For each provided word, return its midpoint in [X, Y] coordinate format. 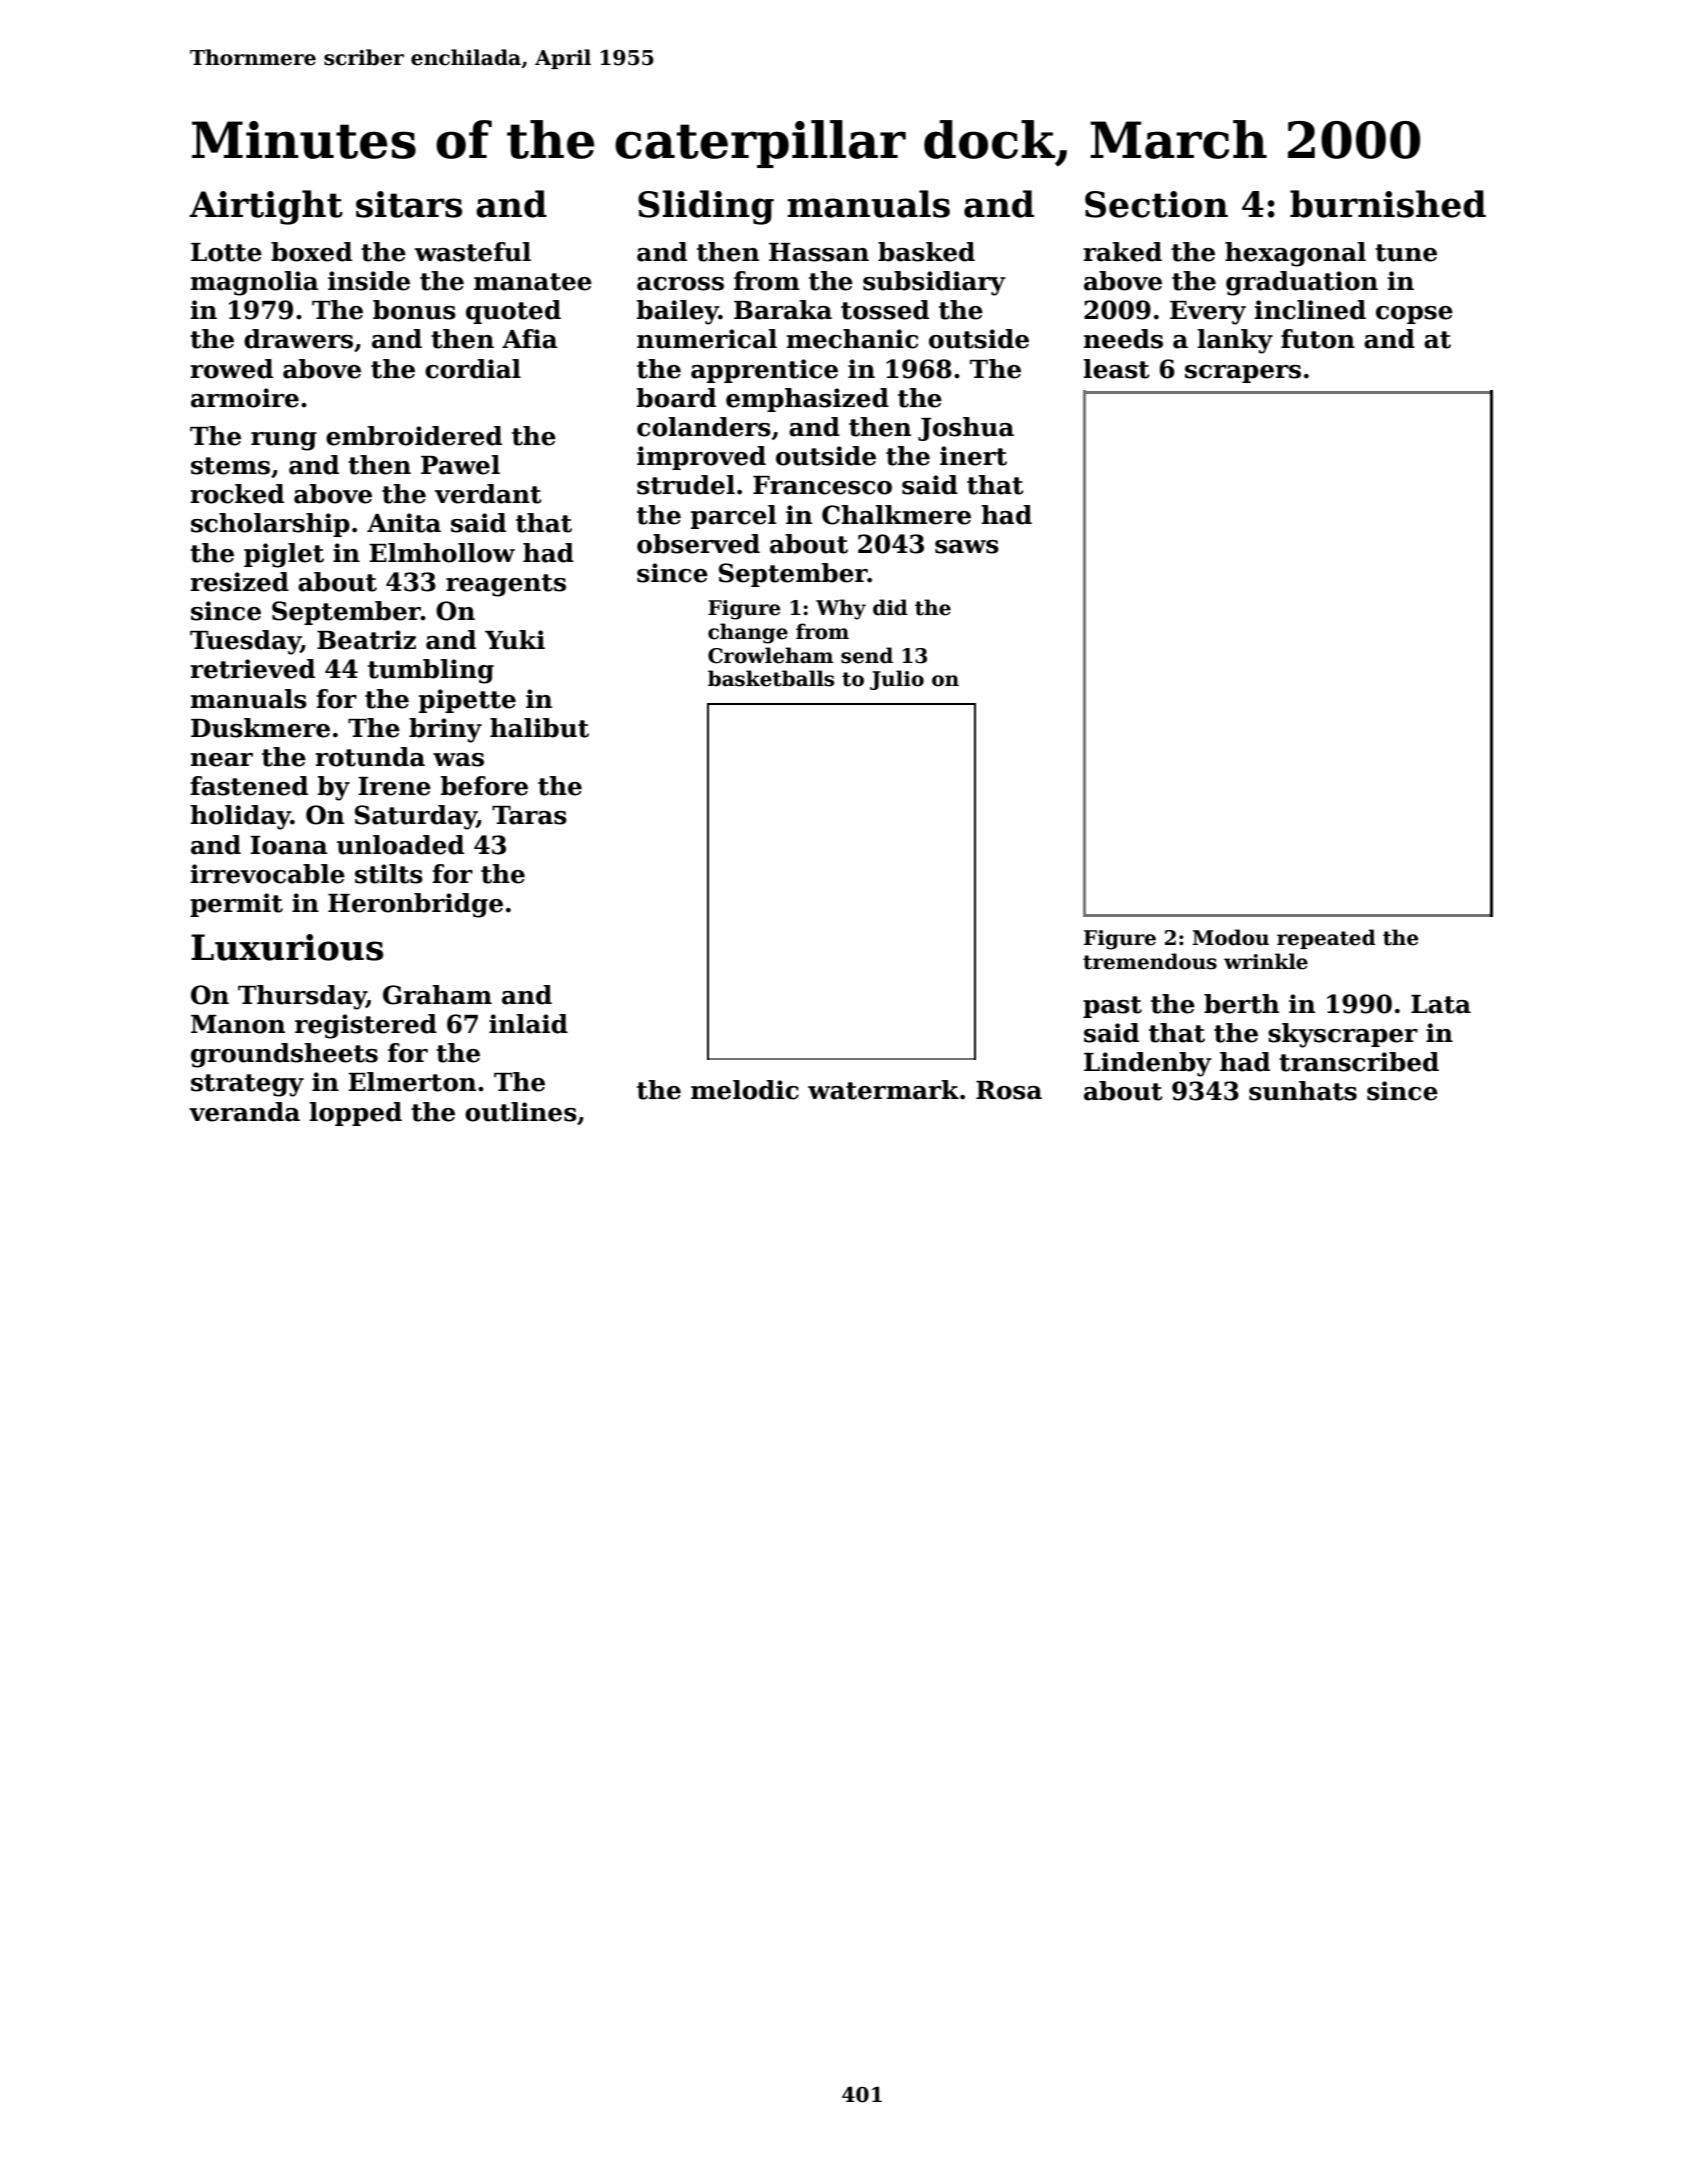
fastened [249, 786]
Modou [1230, 937]
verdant [488, 494]
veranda [244, 1112]
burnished [1388, 204]
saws [967, 547]
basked [926, 252]
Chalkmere [896, 515]
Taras [529, 815]
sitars [409, 204]
